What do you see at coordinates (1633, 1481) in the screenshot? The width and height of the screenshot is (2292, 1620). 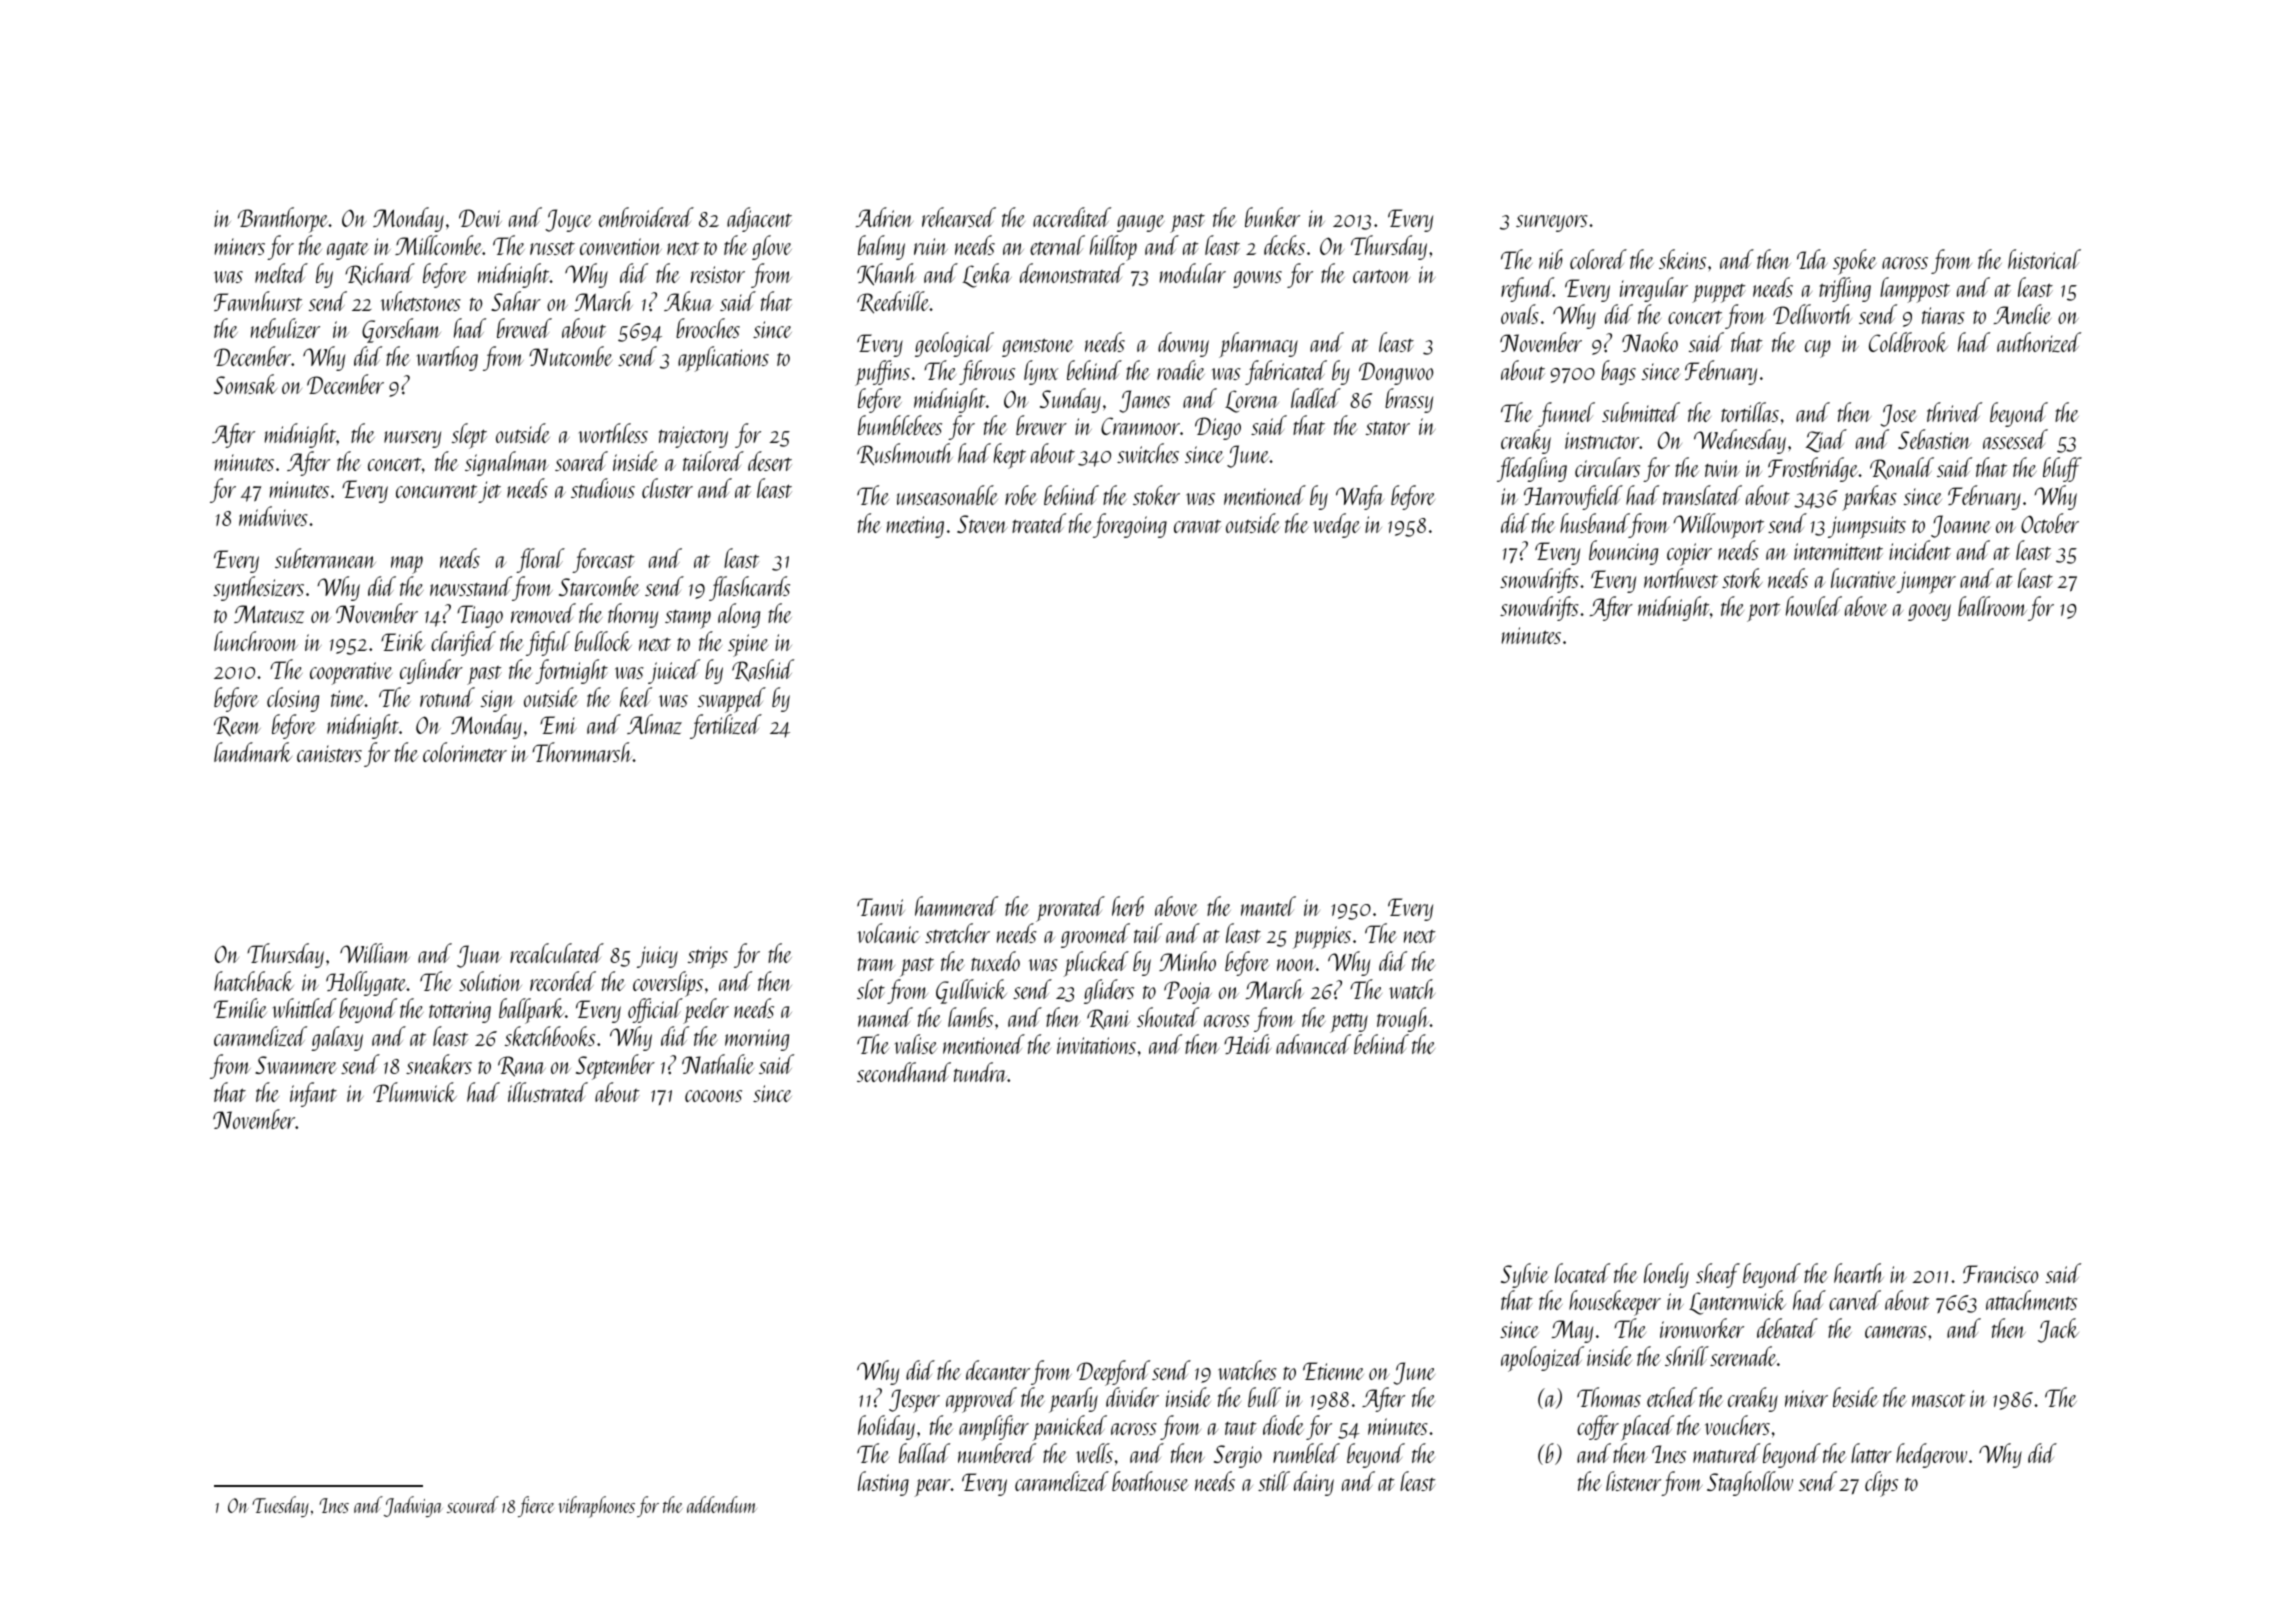 I see `listener` at bounding box center [1633, 1481].
